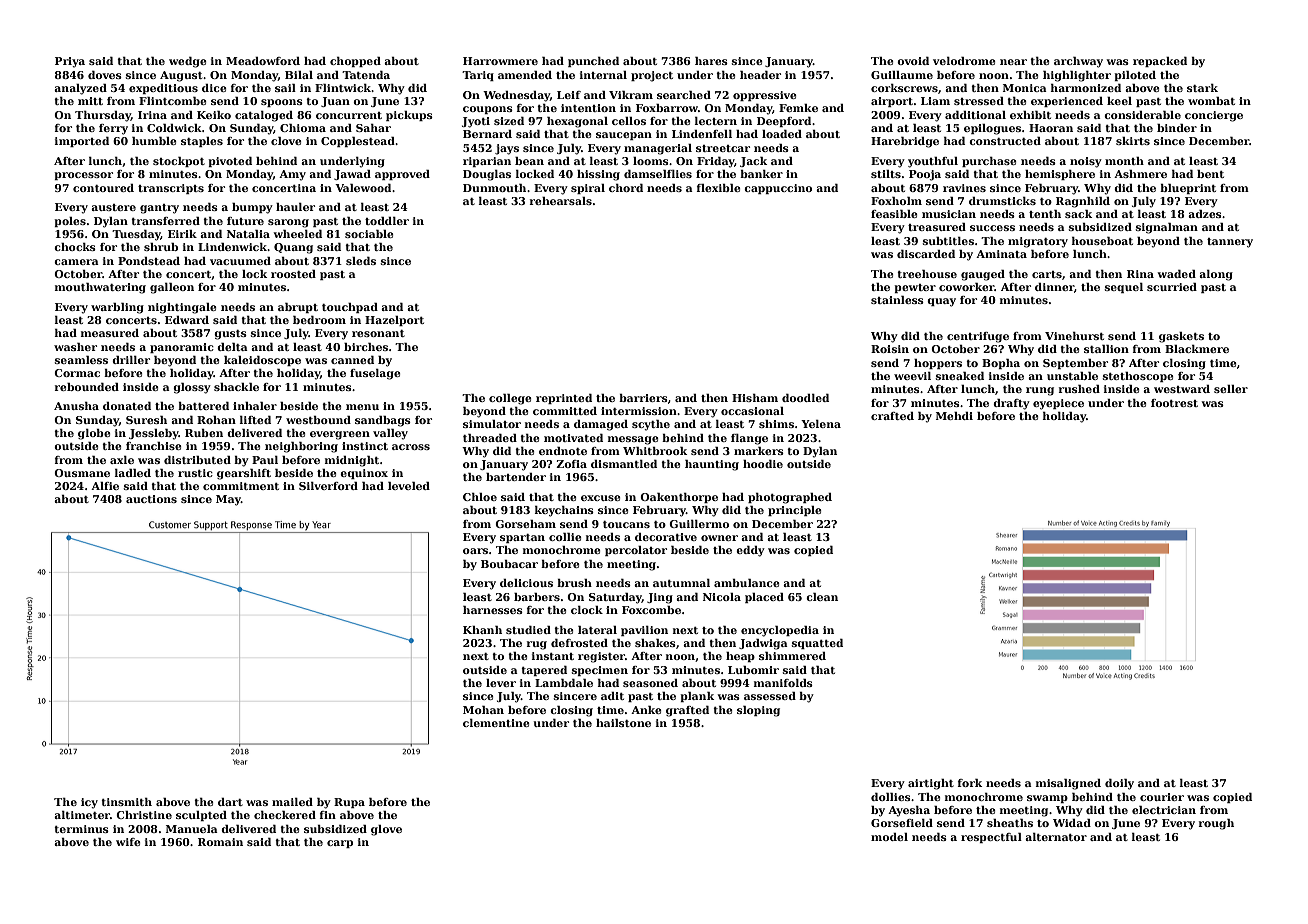 This page has width=1308, height=924. Describe the element at coordinates (601, 657) in the page. I see `register` at that location.
